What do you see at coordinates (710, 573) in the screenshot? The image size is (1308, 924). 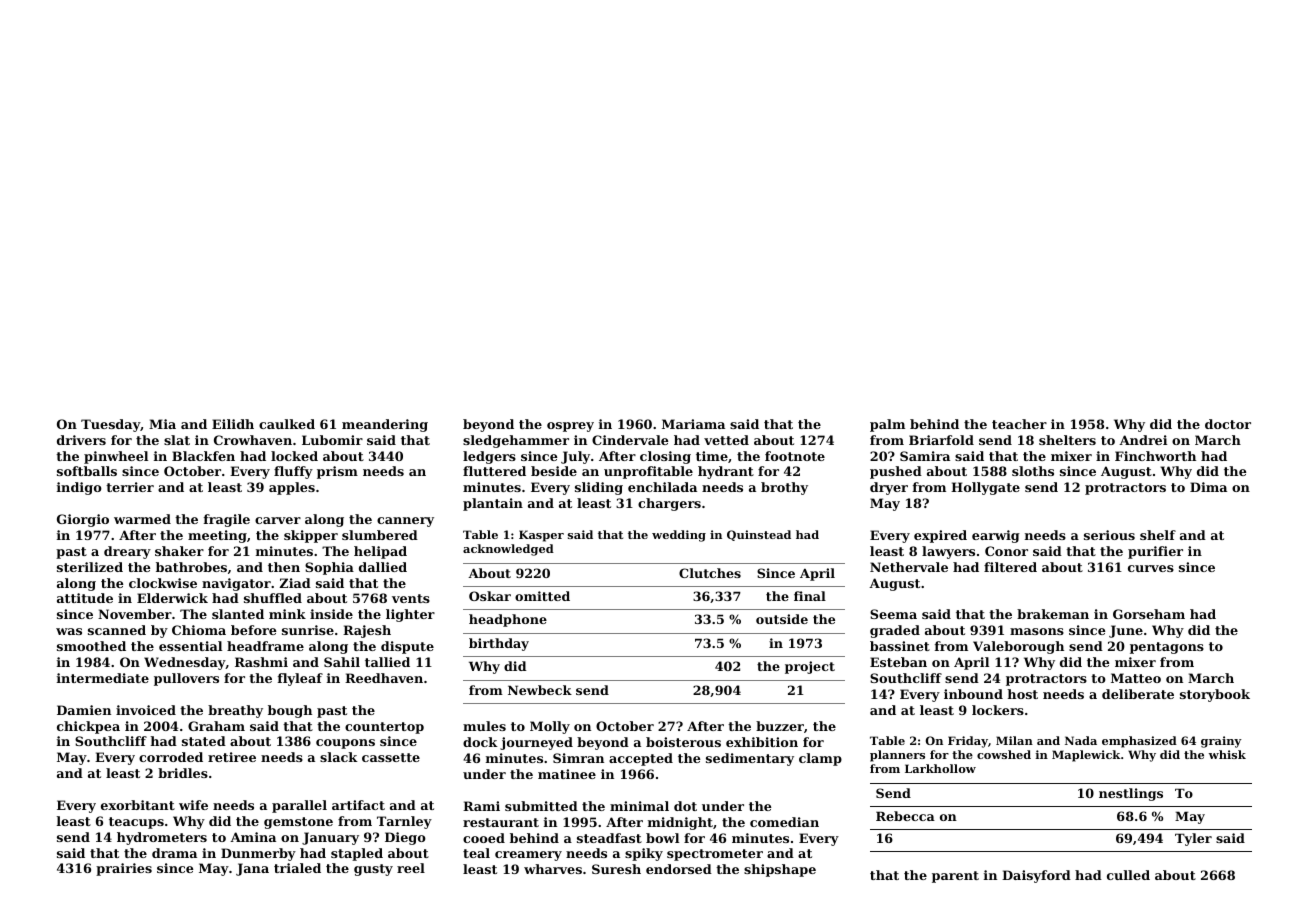 I see `Clutches` at bounding box center [710, 573].
